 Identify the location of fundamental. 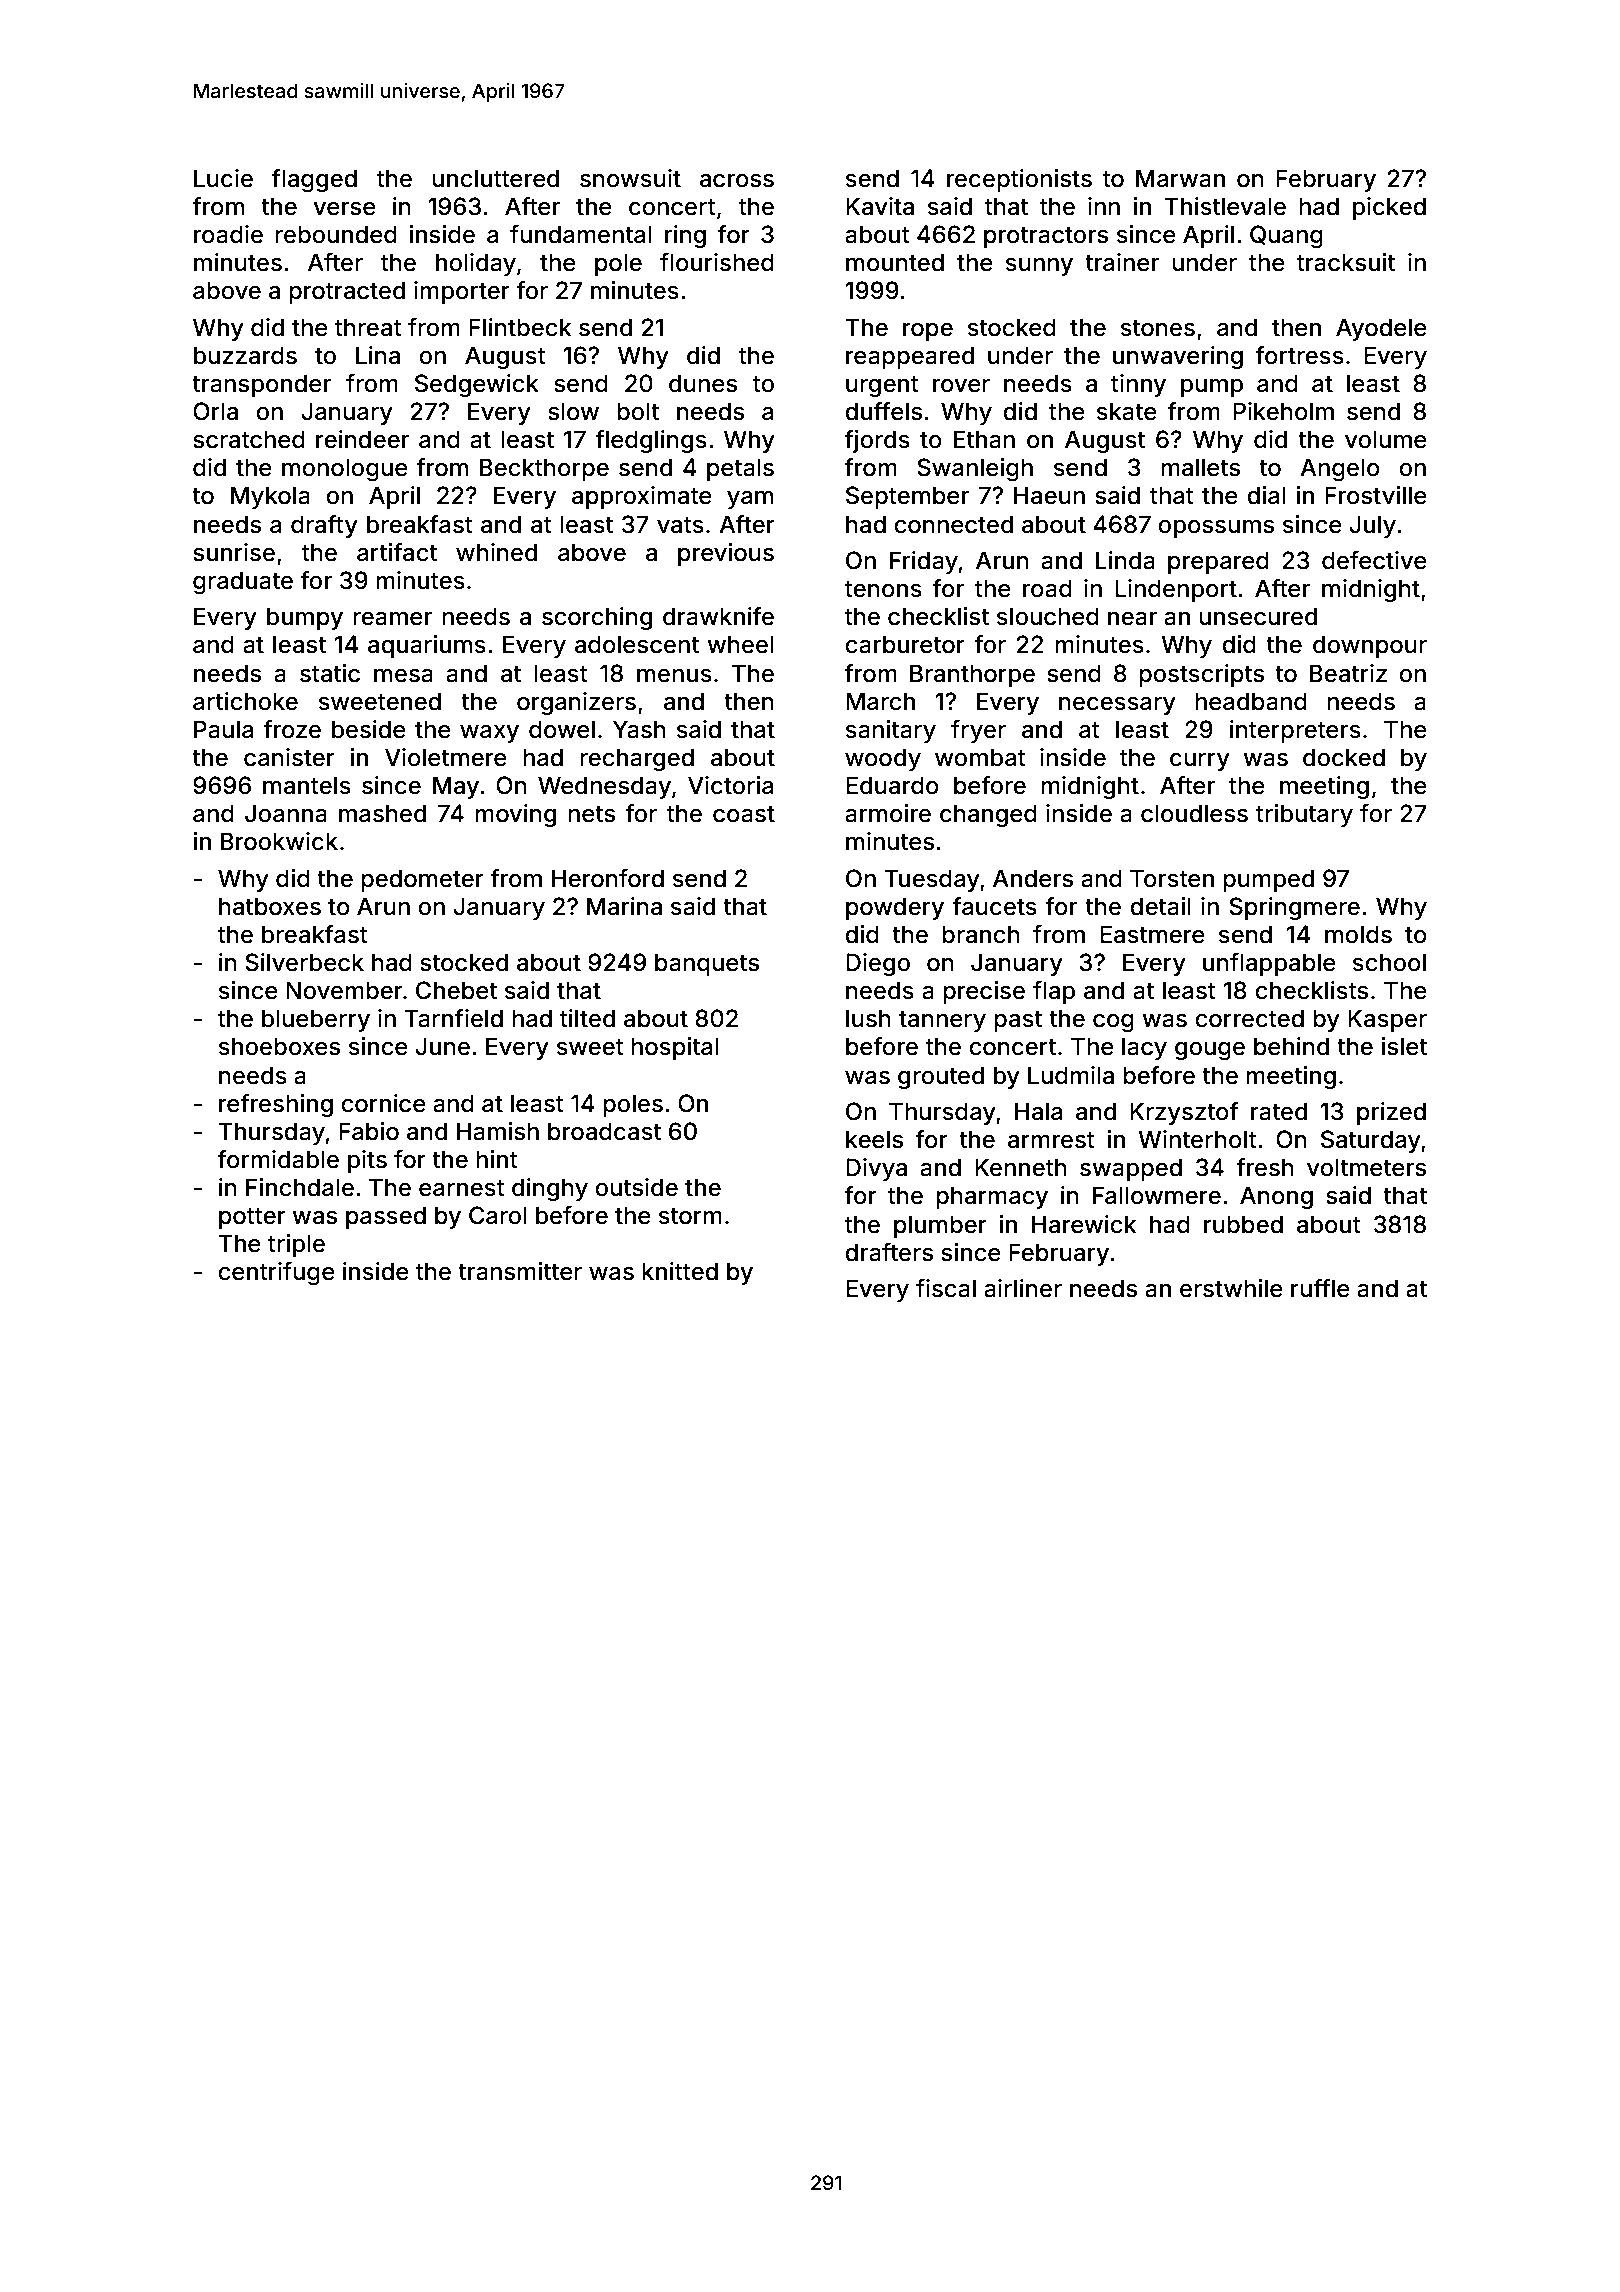
(581, 234).
